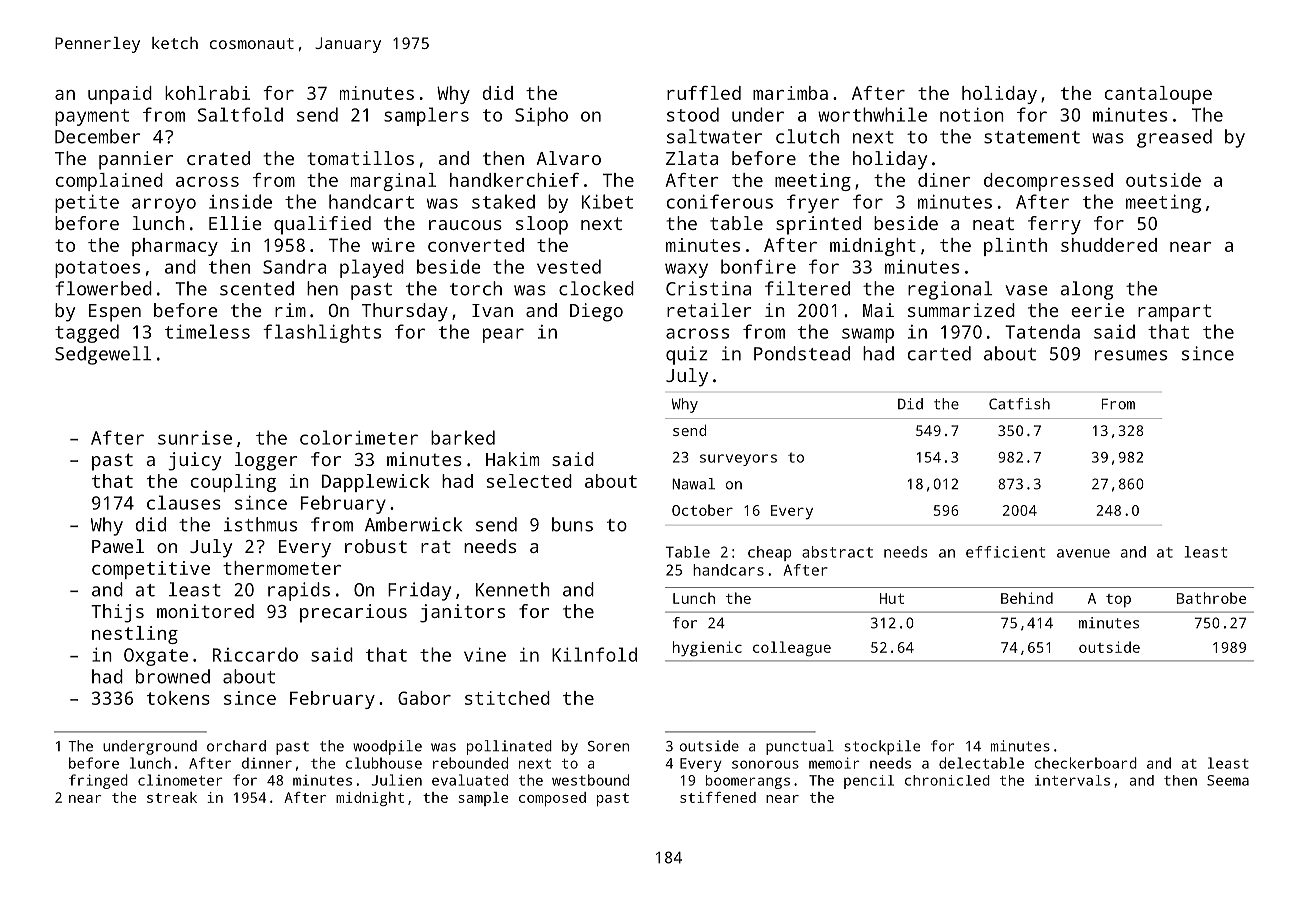 This screenshot has height=924, width=1308. I want to click on statement, so click(1032, 137).
